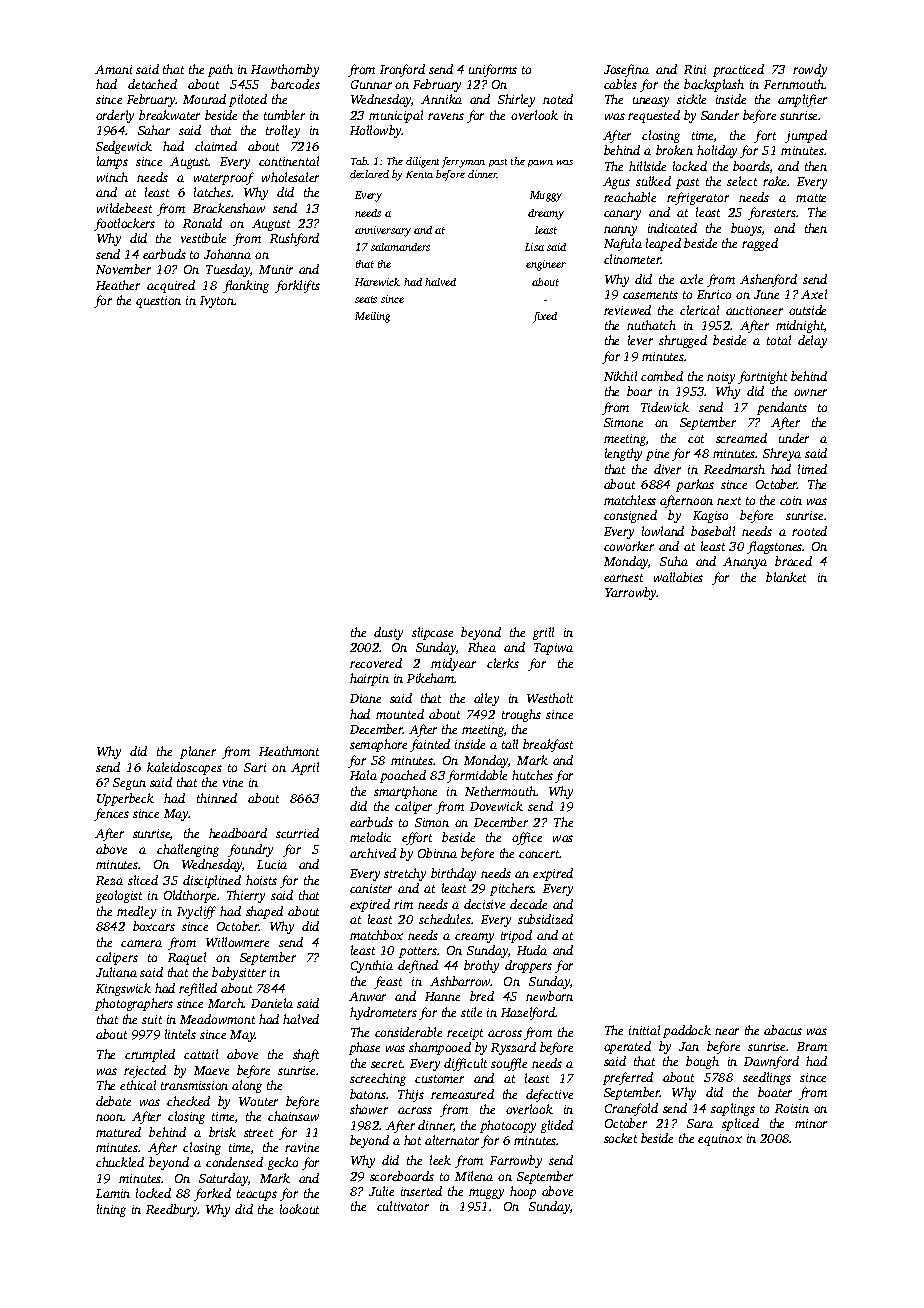 Image resolution: width=924 pixels, height=1308 pixels. Describe the element at coordinates (745, 563) in the screenshot. I see `Ananya` at that location.
